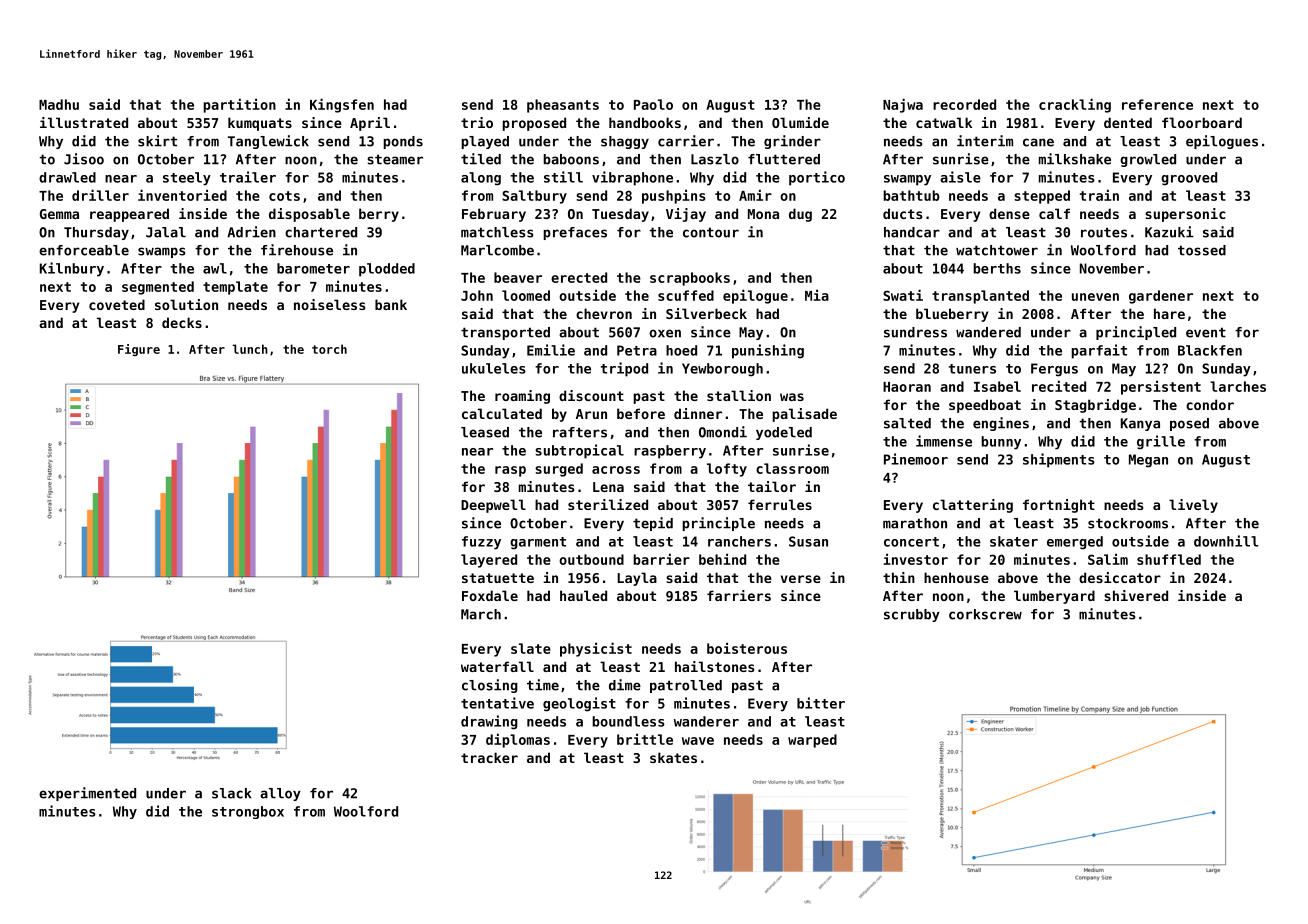  I want to click on behind, so click(722, 559).
